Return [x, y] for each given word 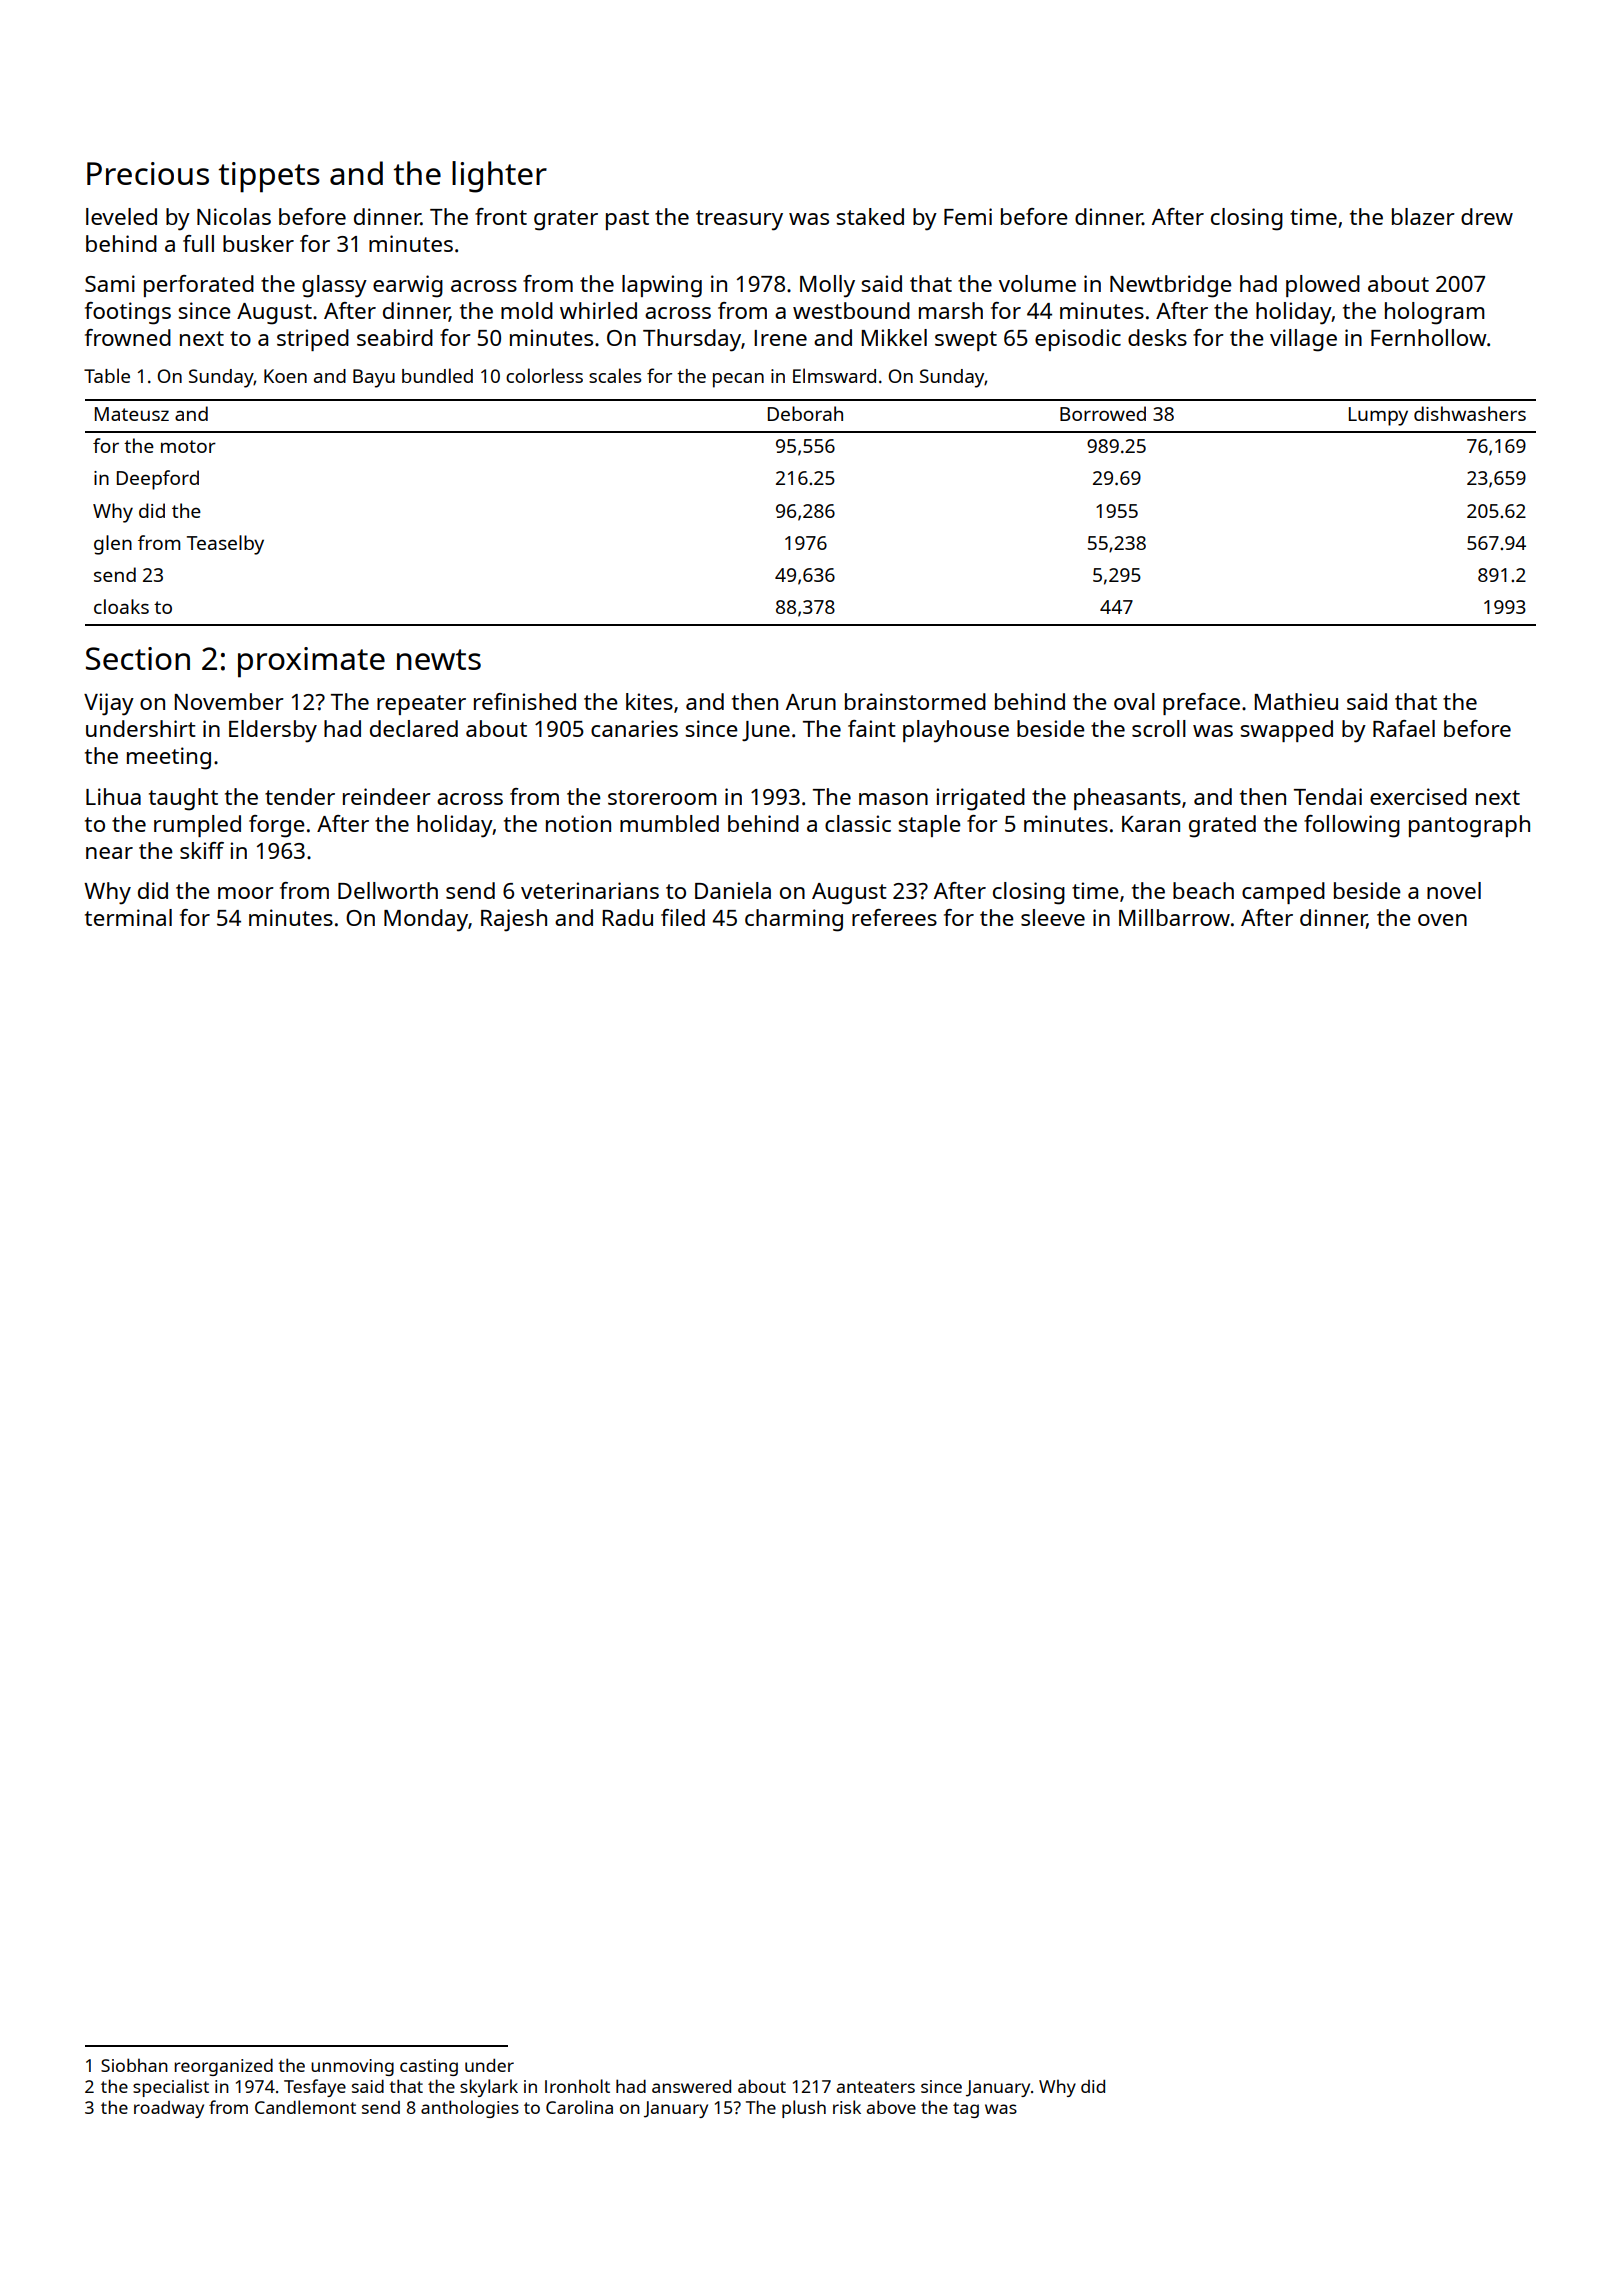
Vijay [109, 704]
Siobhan [134, 2065]
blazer [1423, 216]
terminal [128, 917]
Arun [811, 702]
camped [1283, 893]
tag [966, 2110]
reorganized [223, 2067]
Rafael [1404, 728]
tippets [269, 177]
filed [683, 917]
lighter [499, 177]
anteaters [876, 2087]
